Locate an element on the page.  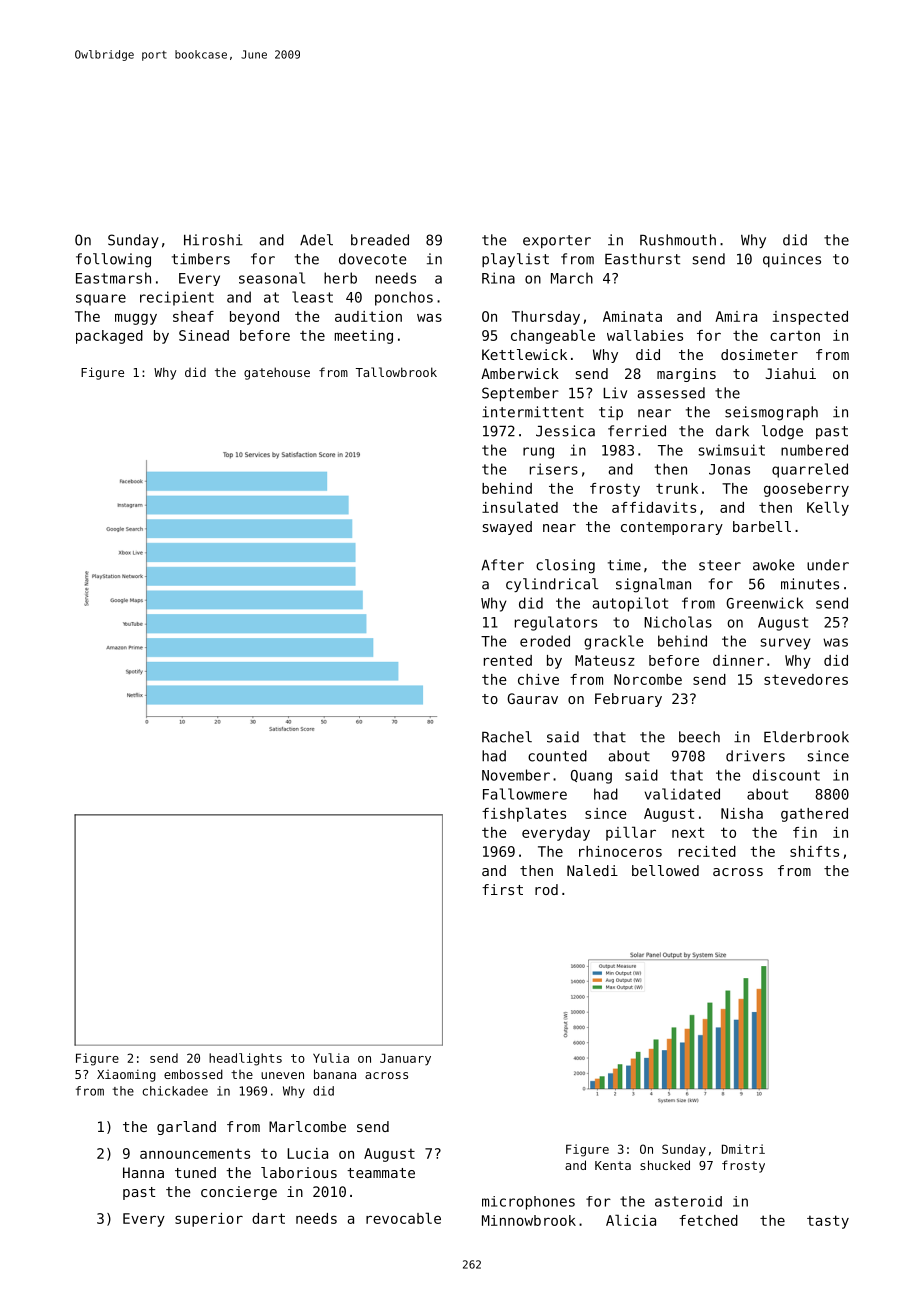
rented is located at coordinates (508, 660).
